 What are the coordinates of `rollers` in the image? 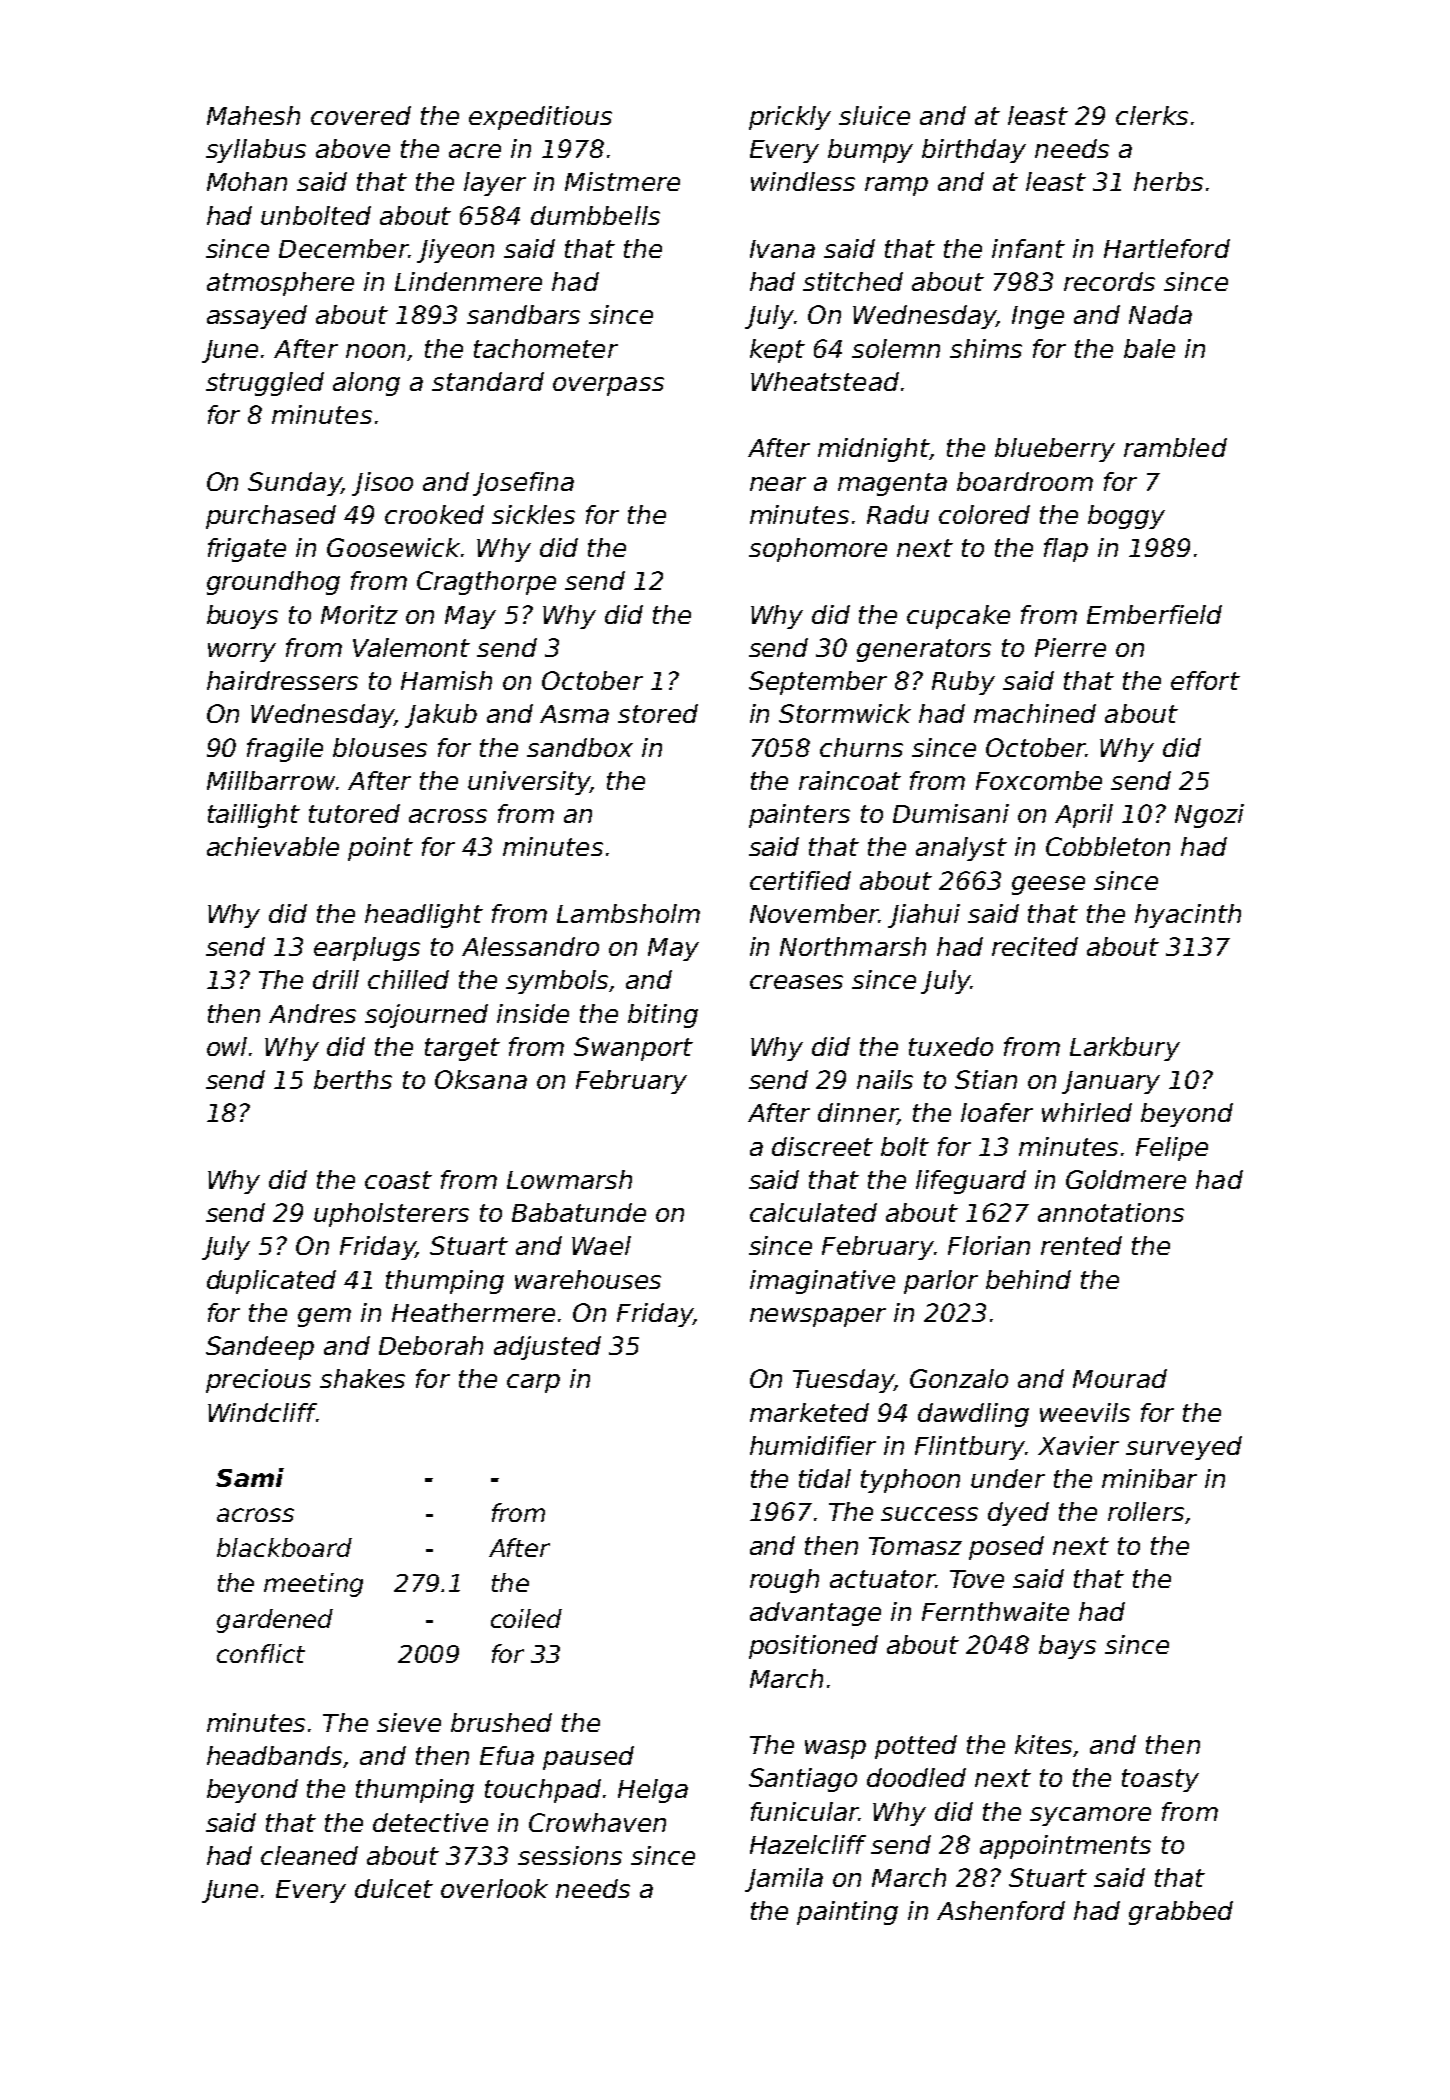 It's located at (1146, 1511).
